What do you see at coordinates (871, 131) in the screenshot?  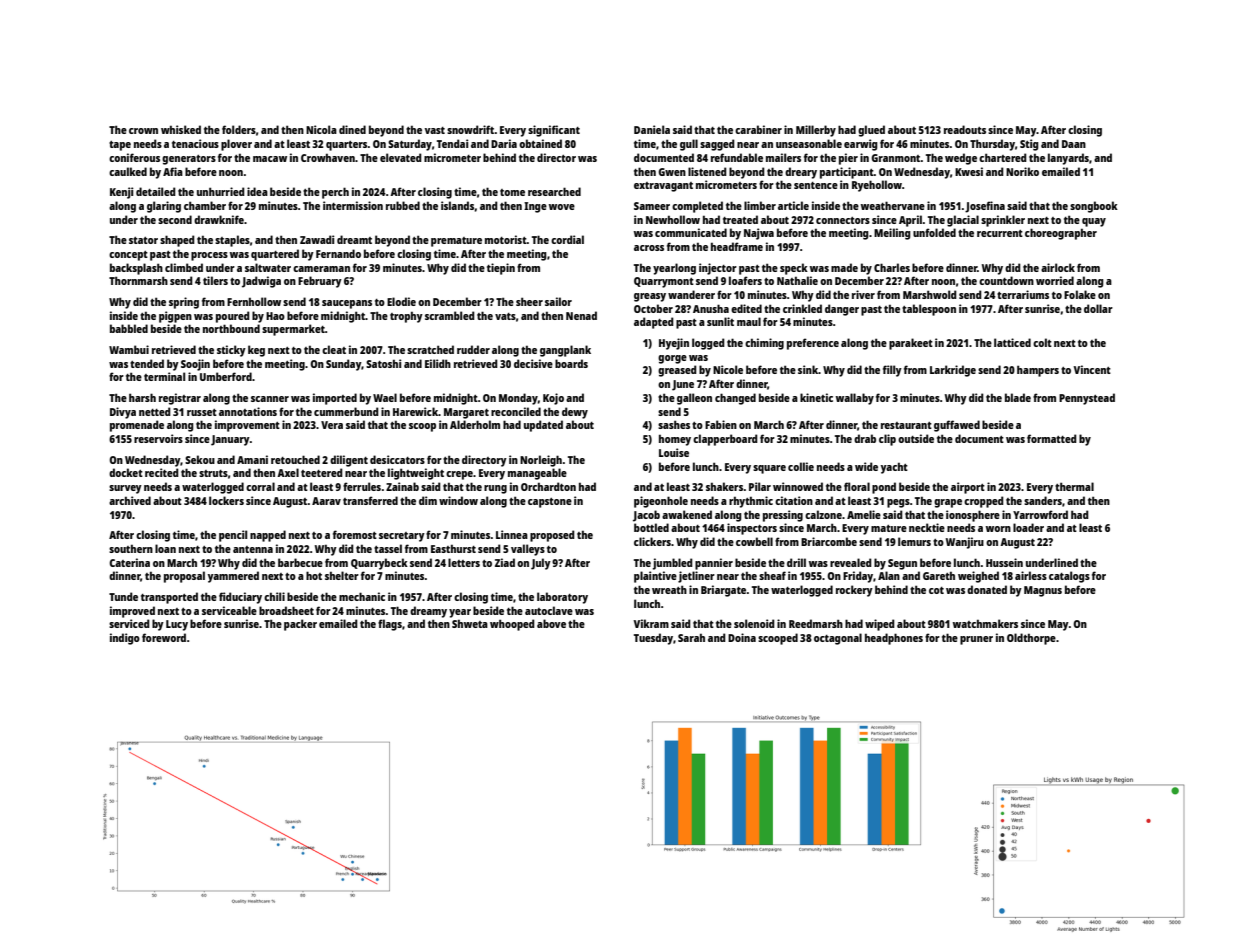 I see `glued` at bounding box center [871, 131].
